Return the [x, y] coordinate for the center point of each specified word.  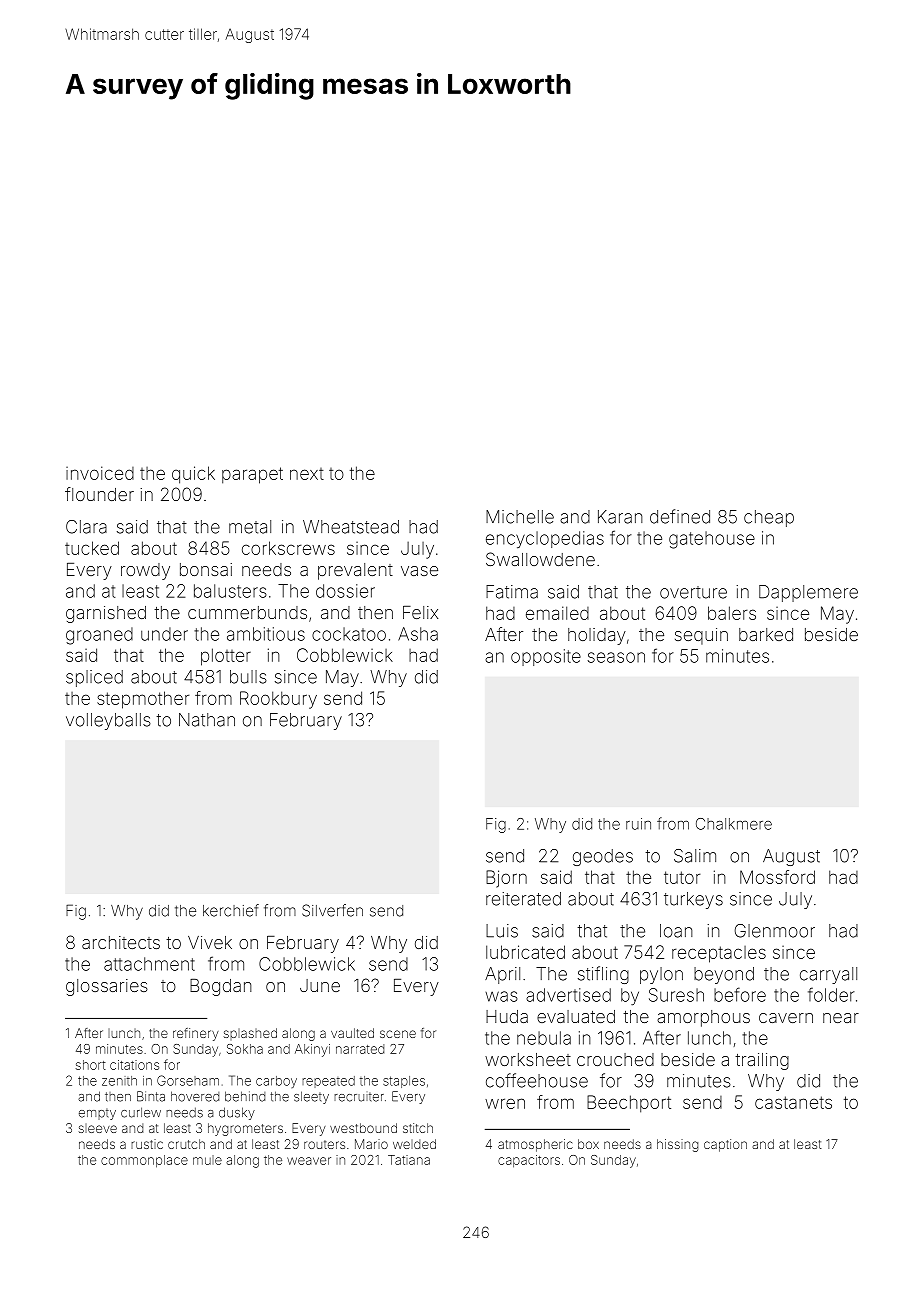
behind [245, 1096]
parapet [252, 475]
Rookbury [278, 700]
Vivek [210, 942]
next [307, 474]
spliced [94, 678]
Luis [502, 931]
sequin [701, 636]
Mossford [777, 877]
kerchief [231, 910]
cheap [769, 518]
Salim [695, 856]
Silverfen [332, 910]
